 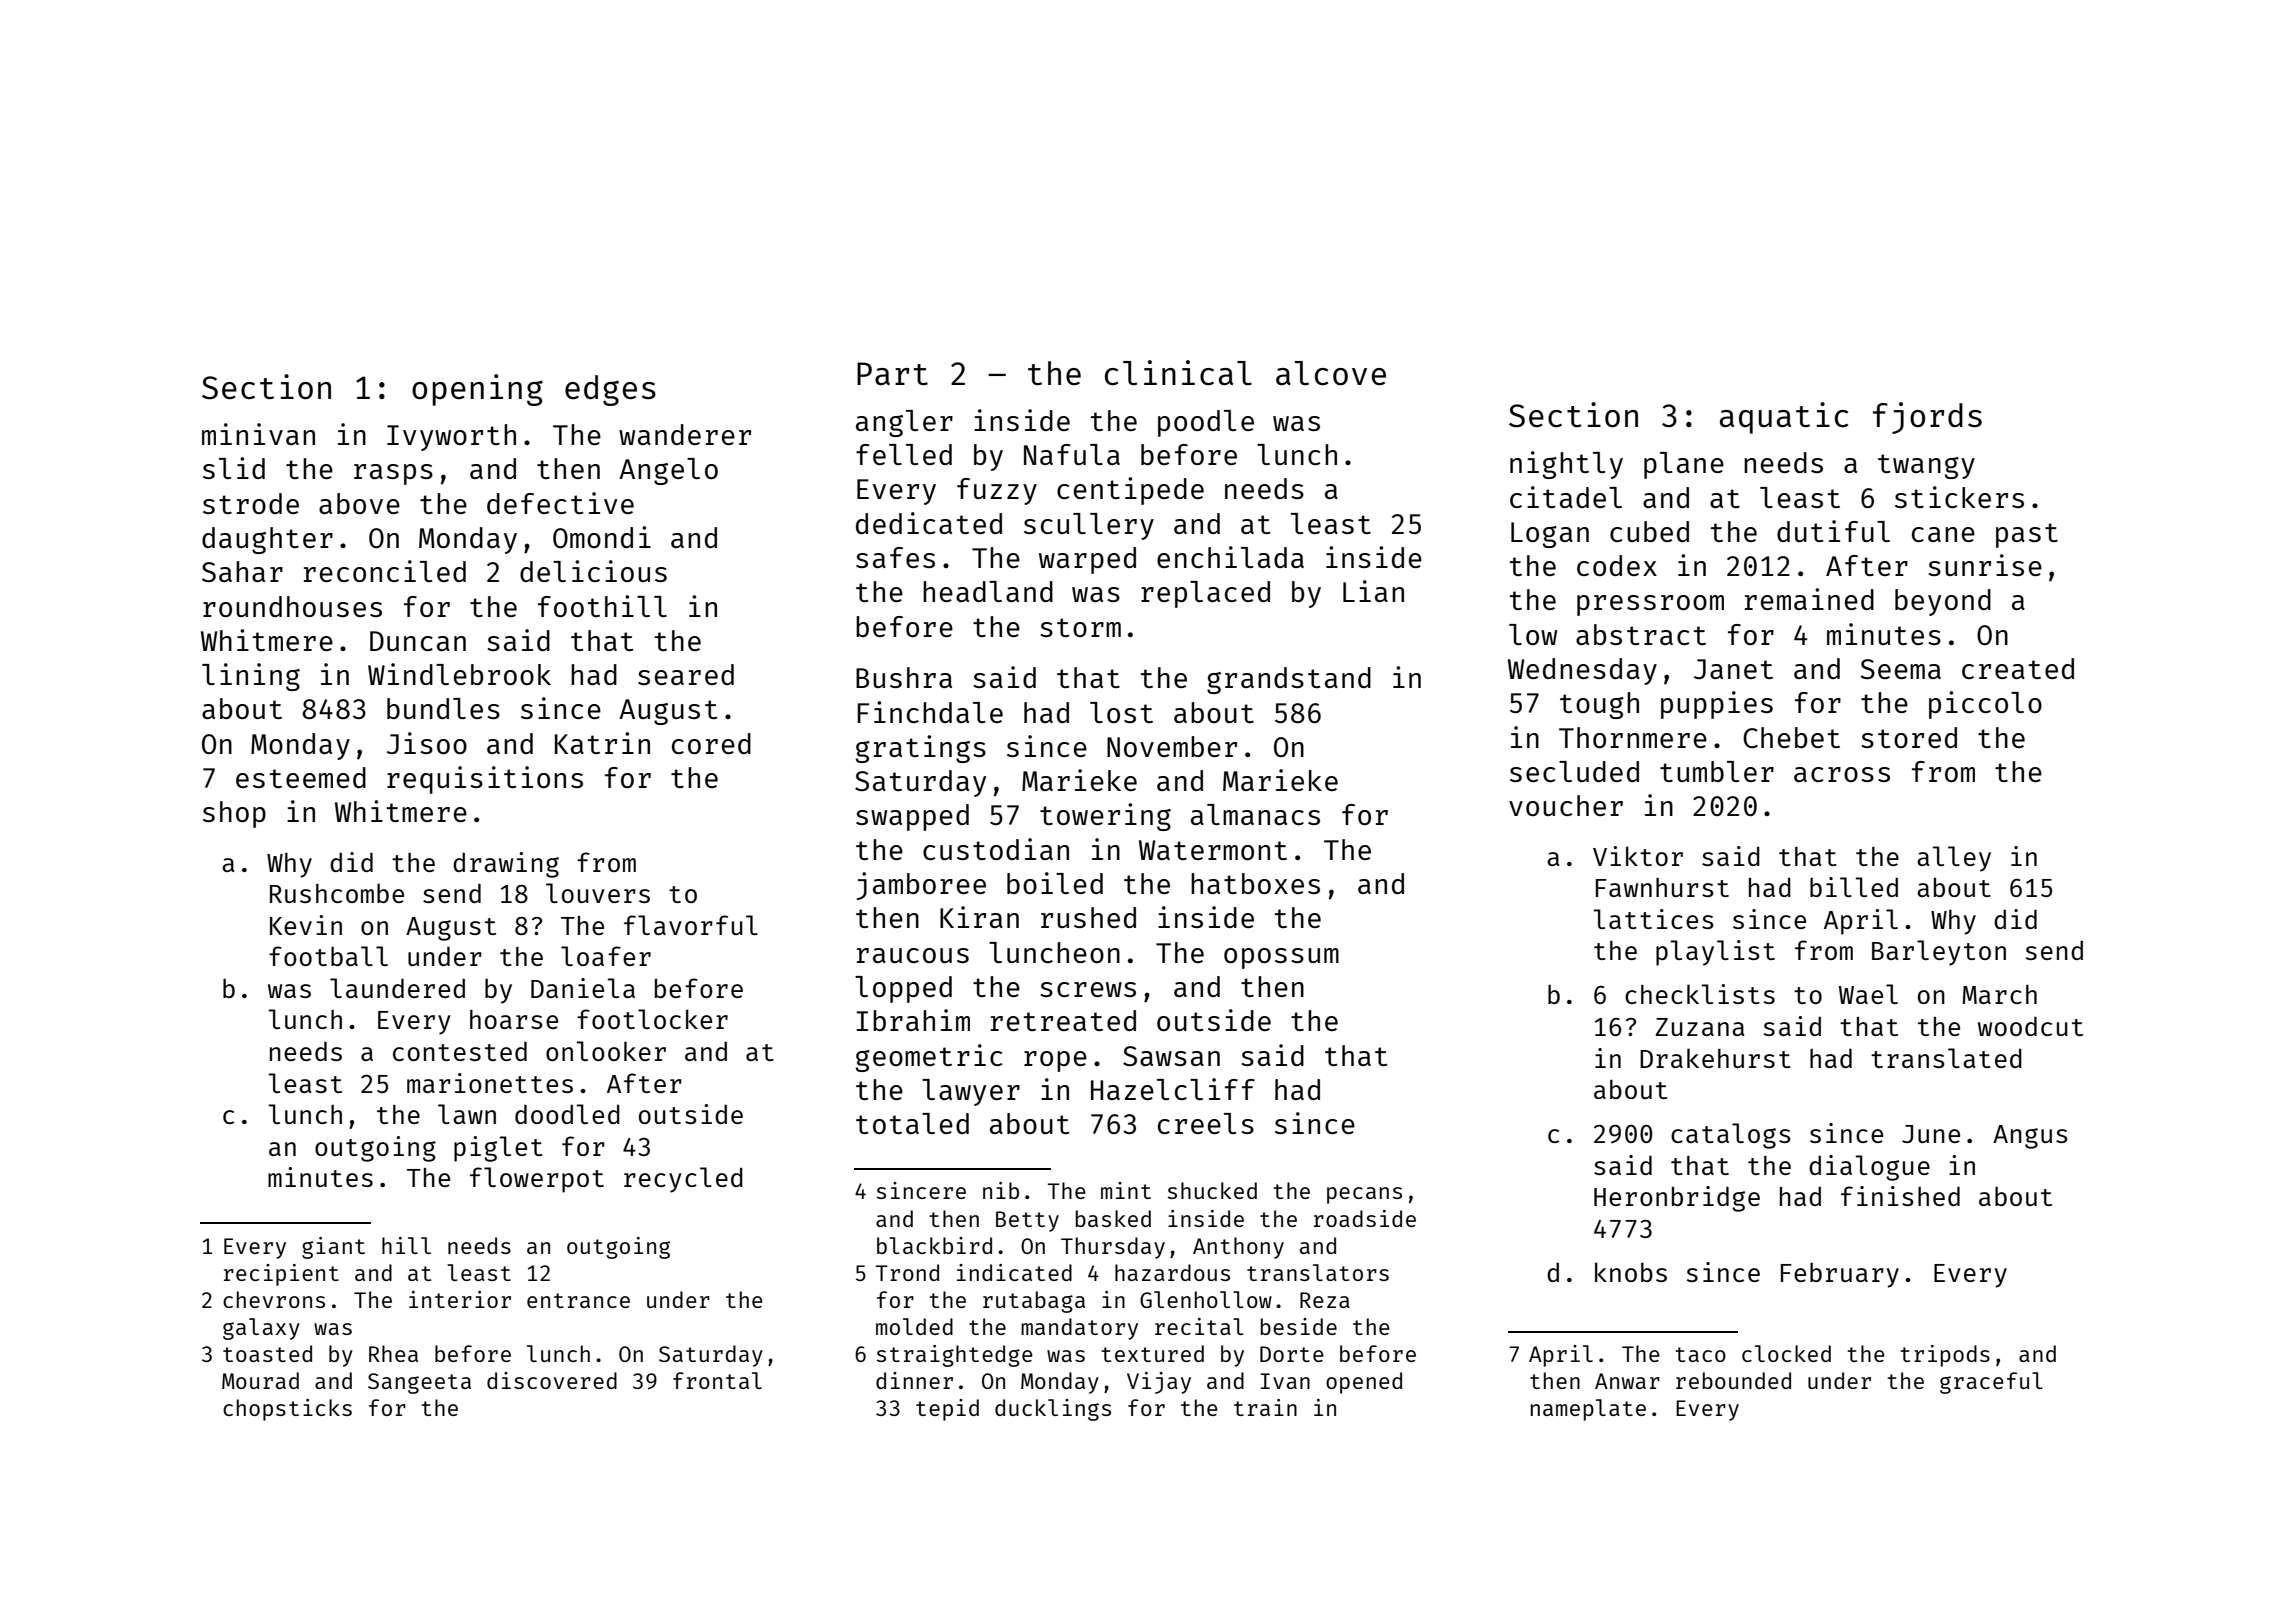 What do you see at coordinates (1715, 953) in the screenshot?
I see `playlist` at bounding box center [1715, 953].
